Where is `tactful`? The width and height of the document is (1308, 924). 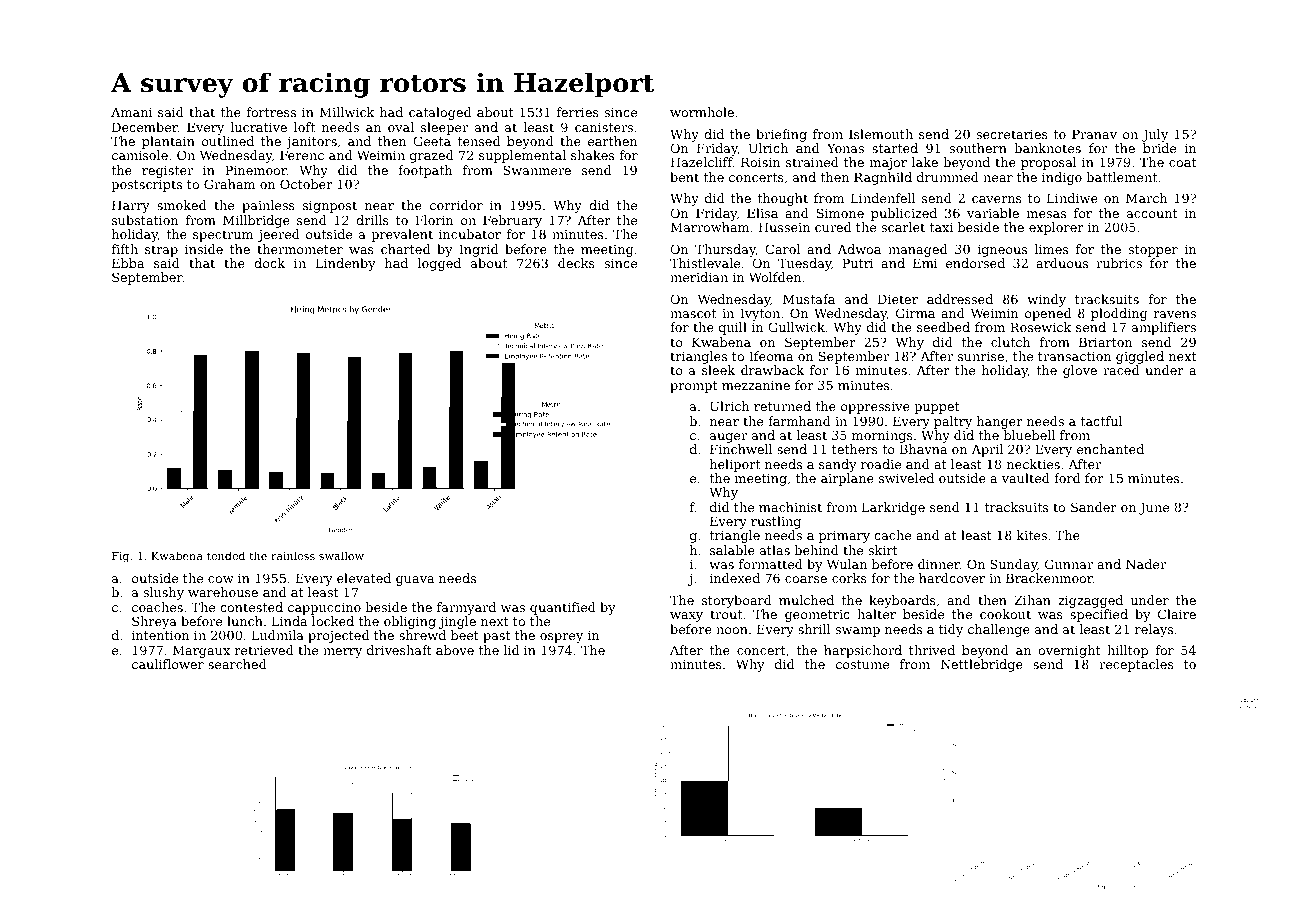 tactful is located at coordinates (1101, 421).
